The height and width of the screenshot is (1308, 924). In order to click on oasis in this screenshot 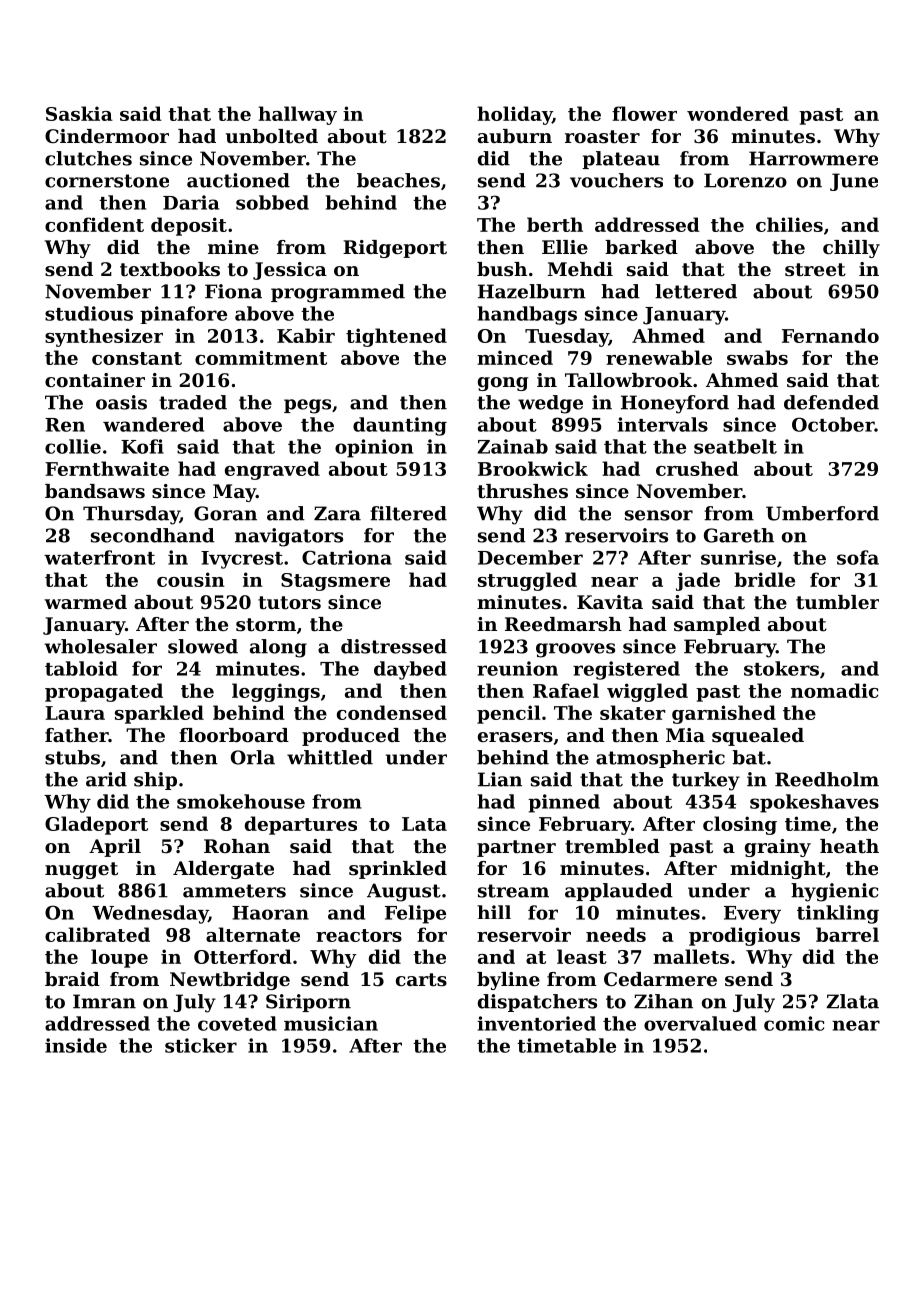, I will do `click(121, 402)`.
